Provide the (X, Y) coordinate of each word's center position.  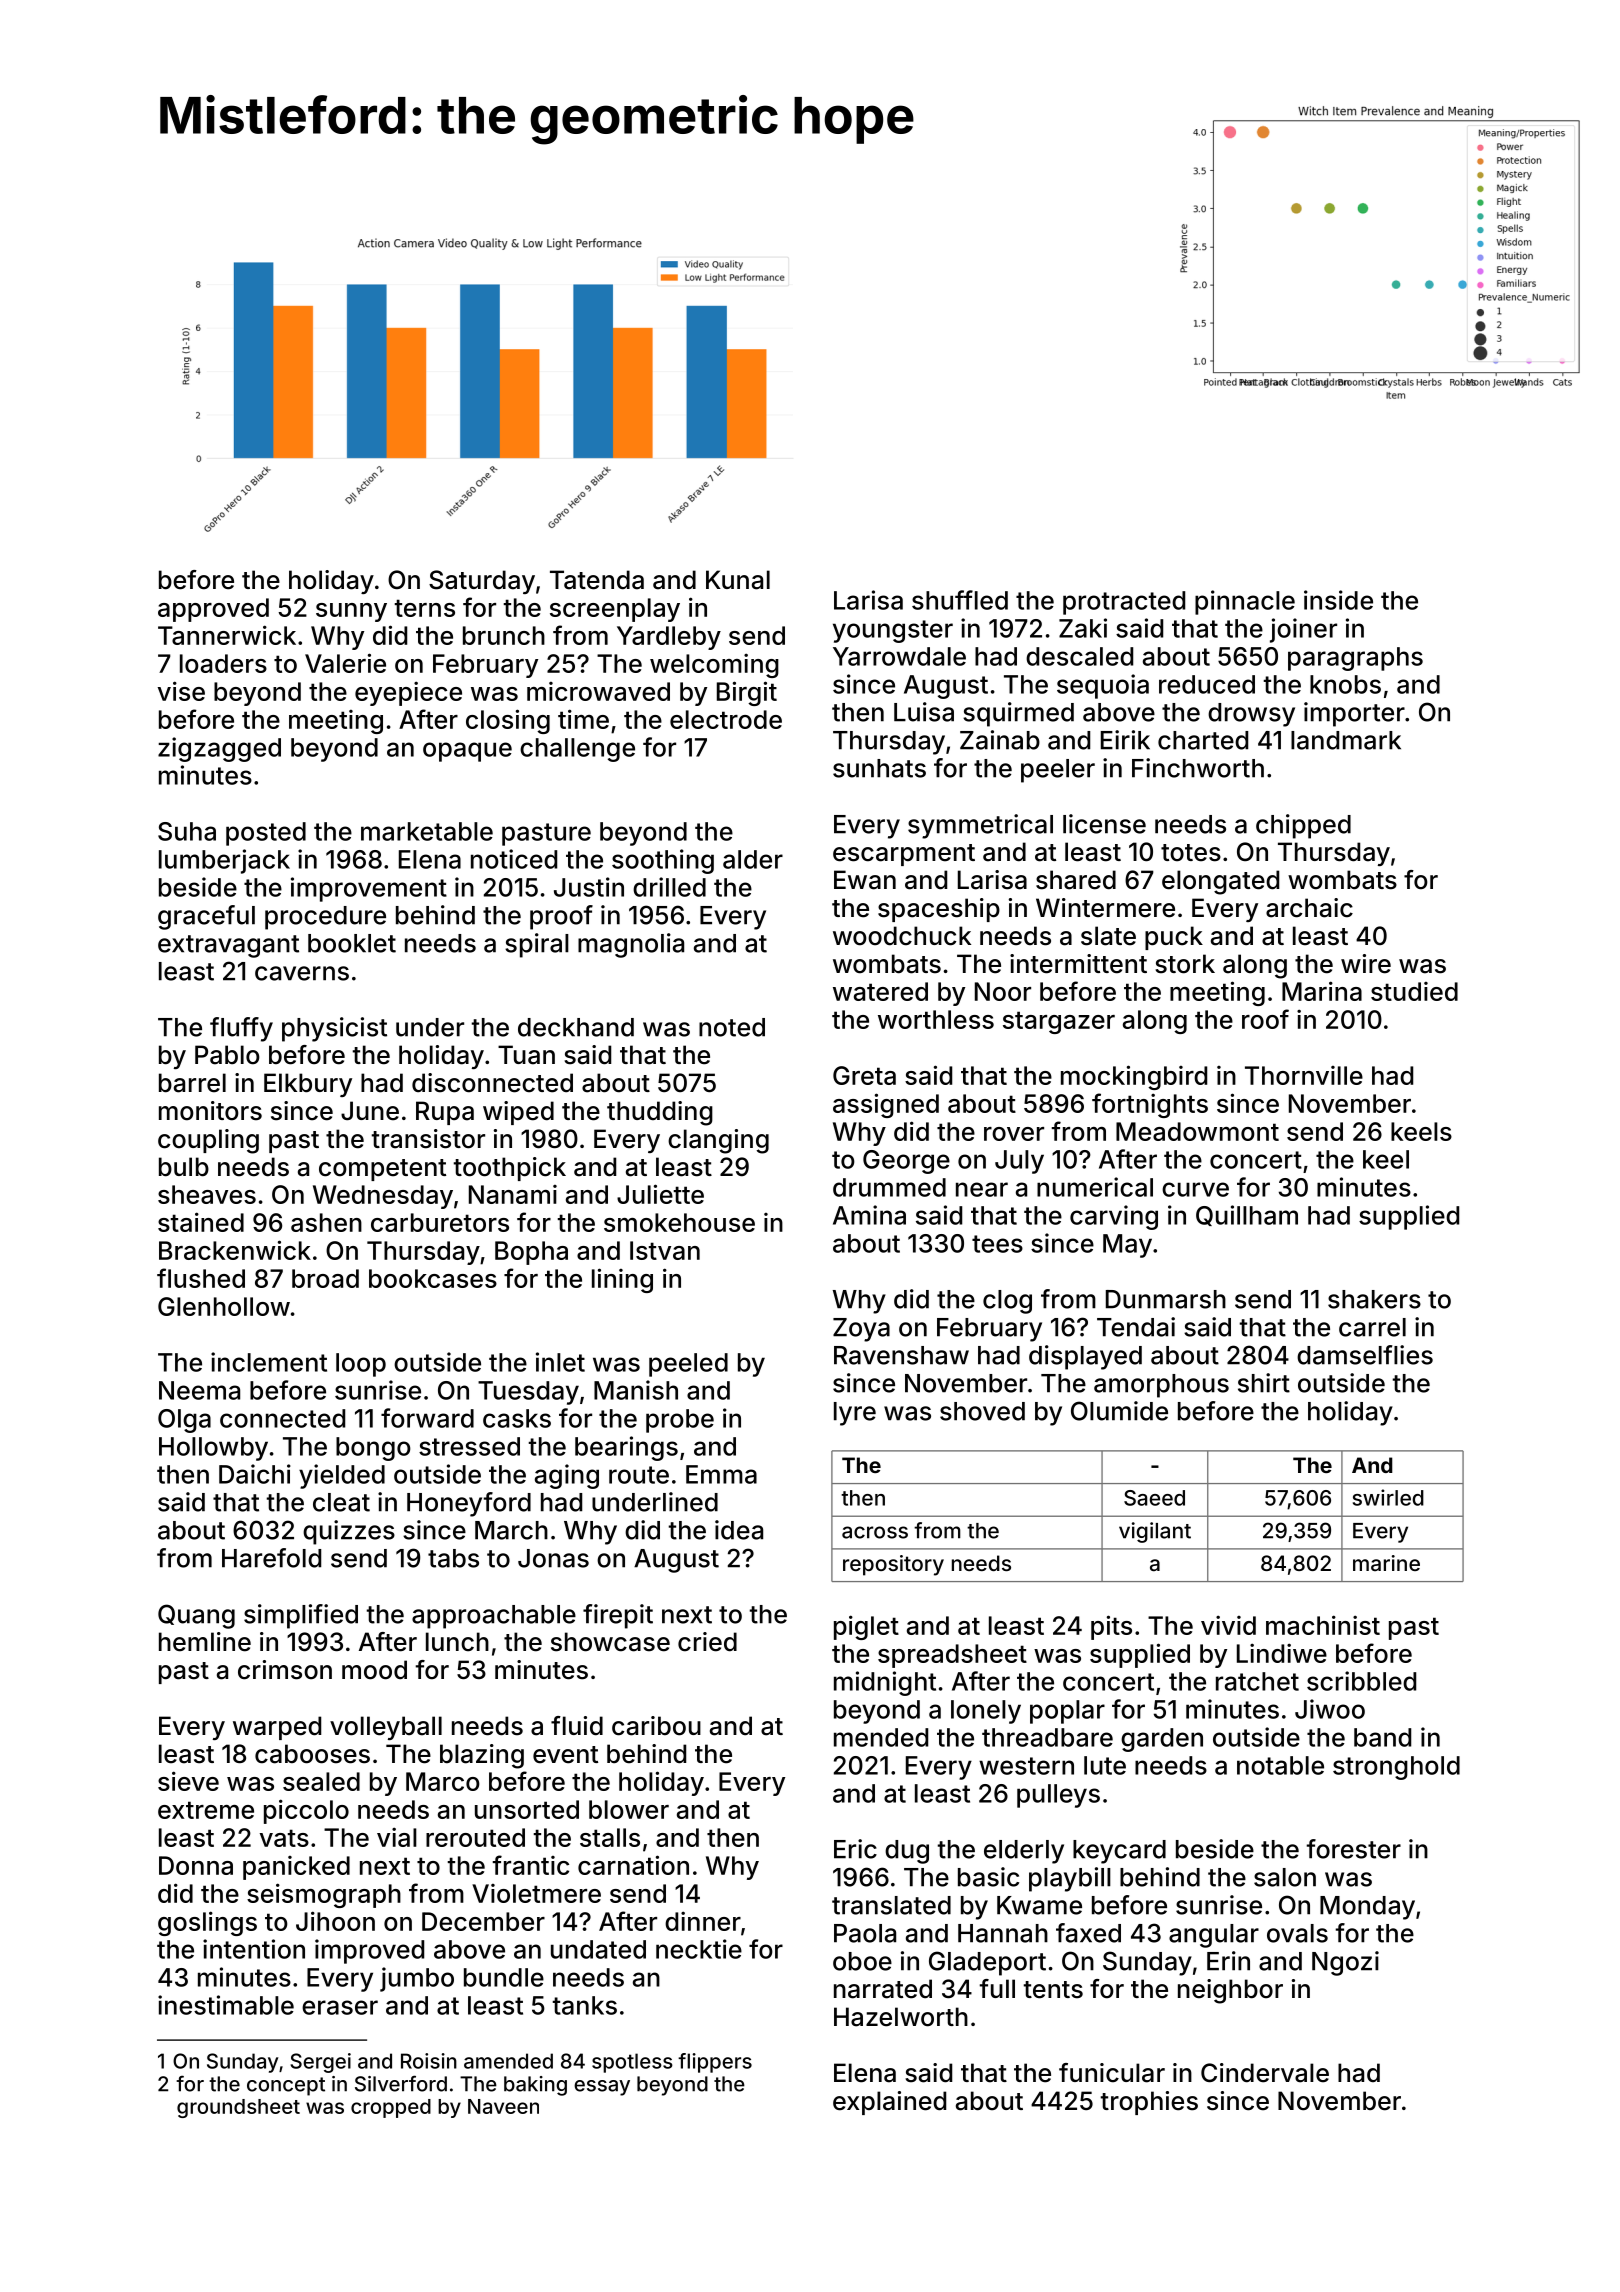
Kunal (738, 580)
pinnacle (1245, 602)
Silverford (401, 2083)
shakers (1374, 1299)
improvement (369, 889)
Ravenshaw (901, 1355)
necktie (699, 1949)
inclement (269, 1362)
